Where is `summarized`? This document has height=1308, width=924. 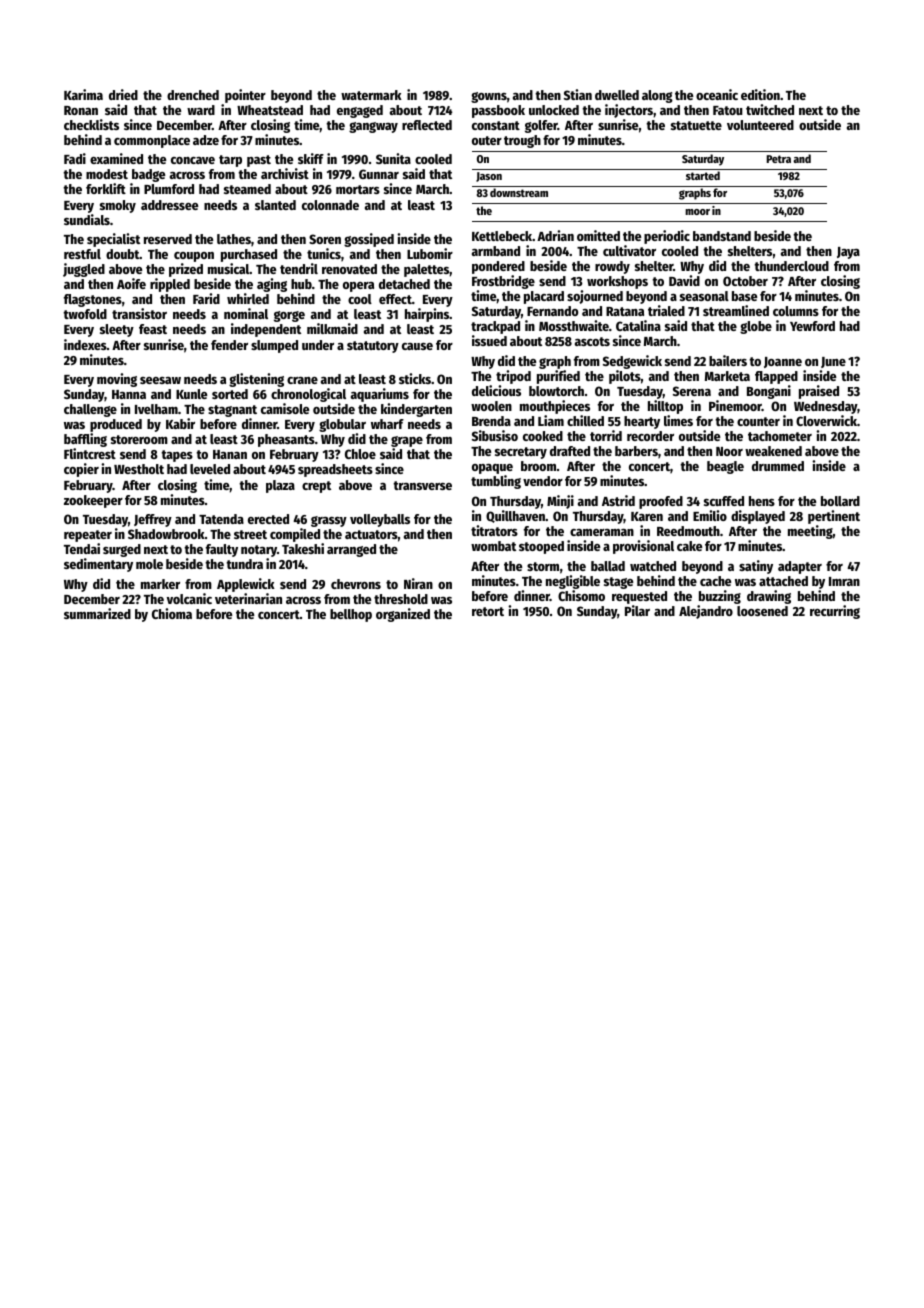 summarized is located at coordinates (97, 613).
